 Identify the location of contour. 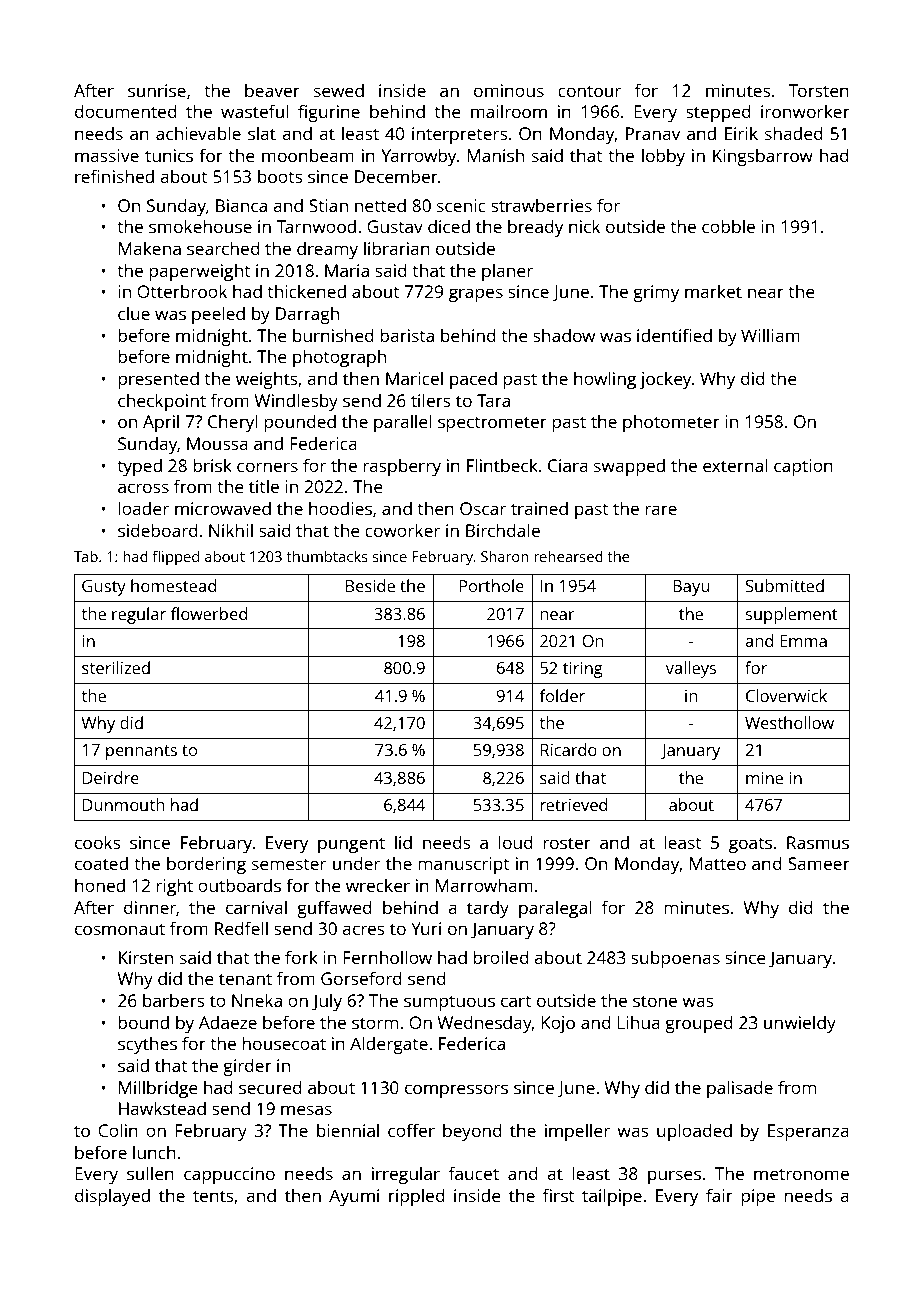
(589, 91).
